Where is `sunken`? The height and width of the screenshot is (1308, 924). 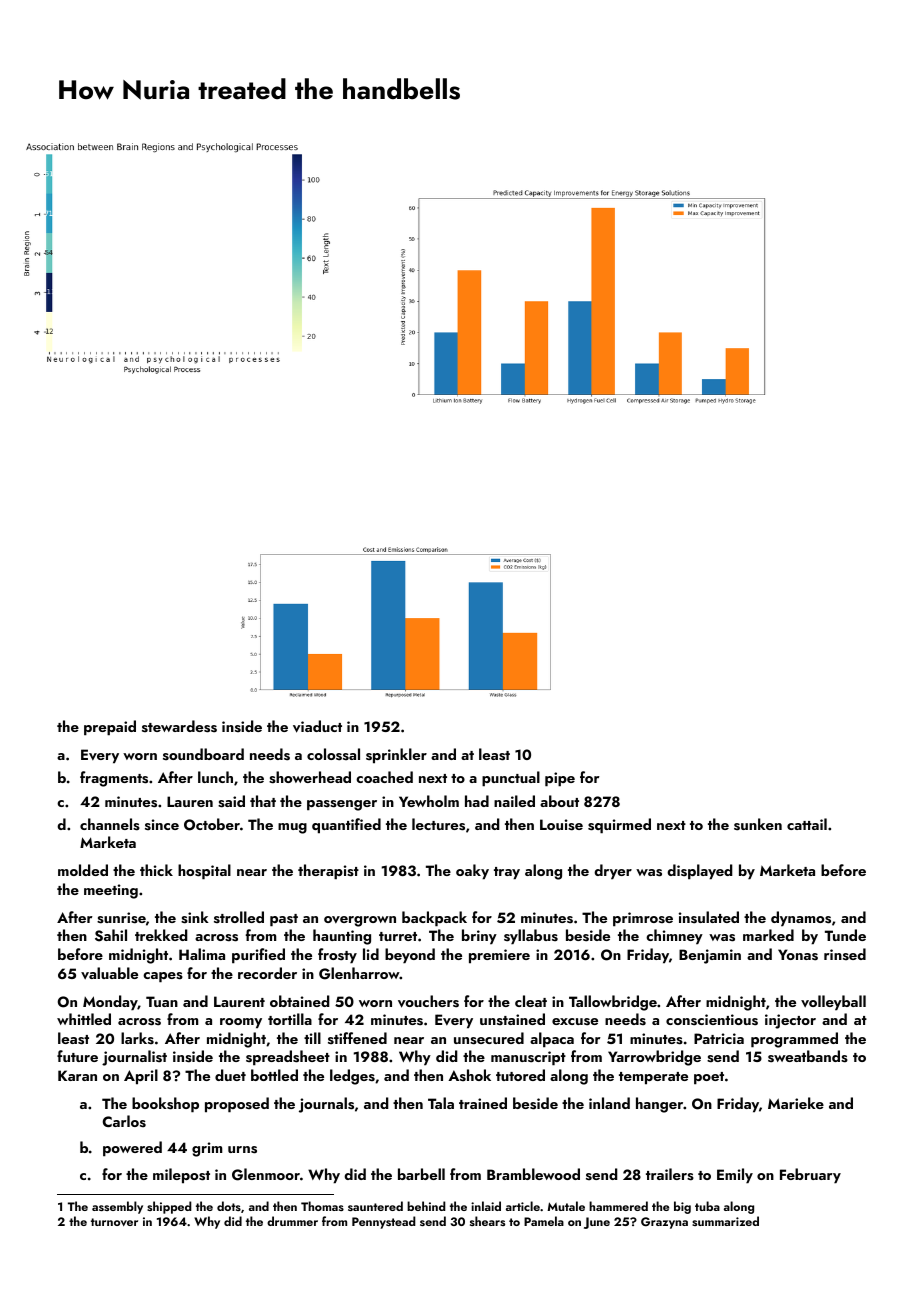
sunken is located at coordinates (758, 824).
